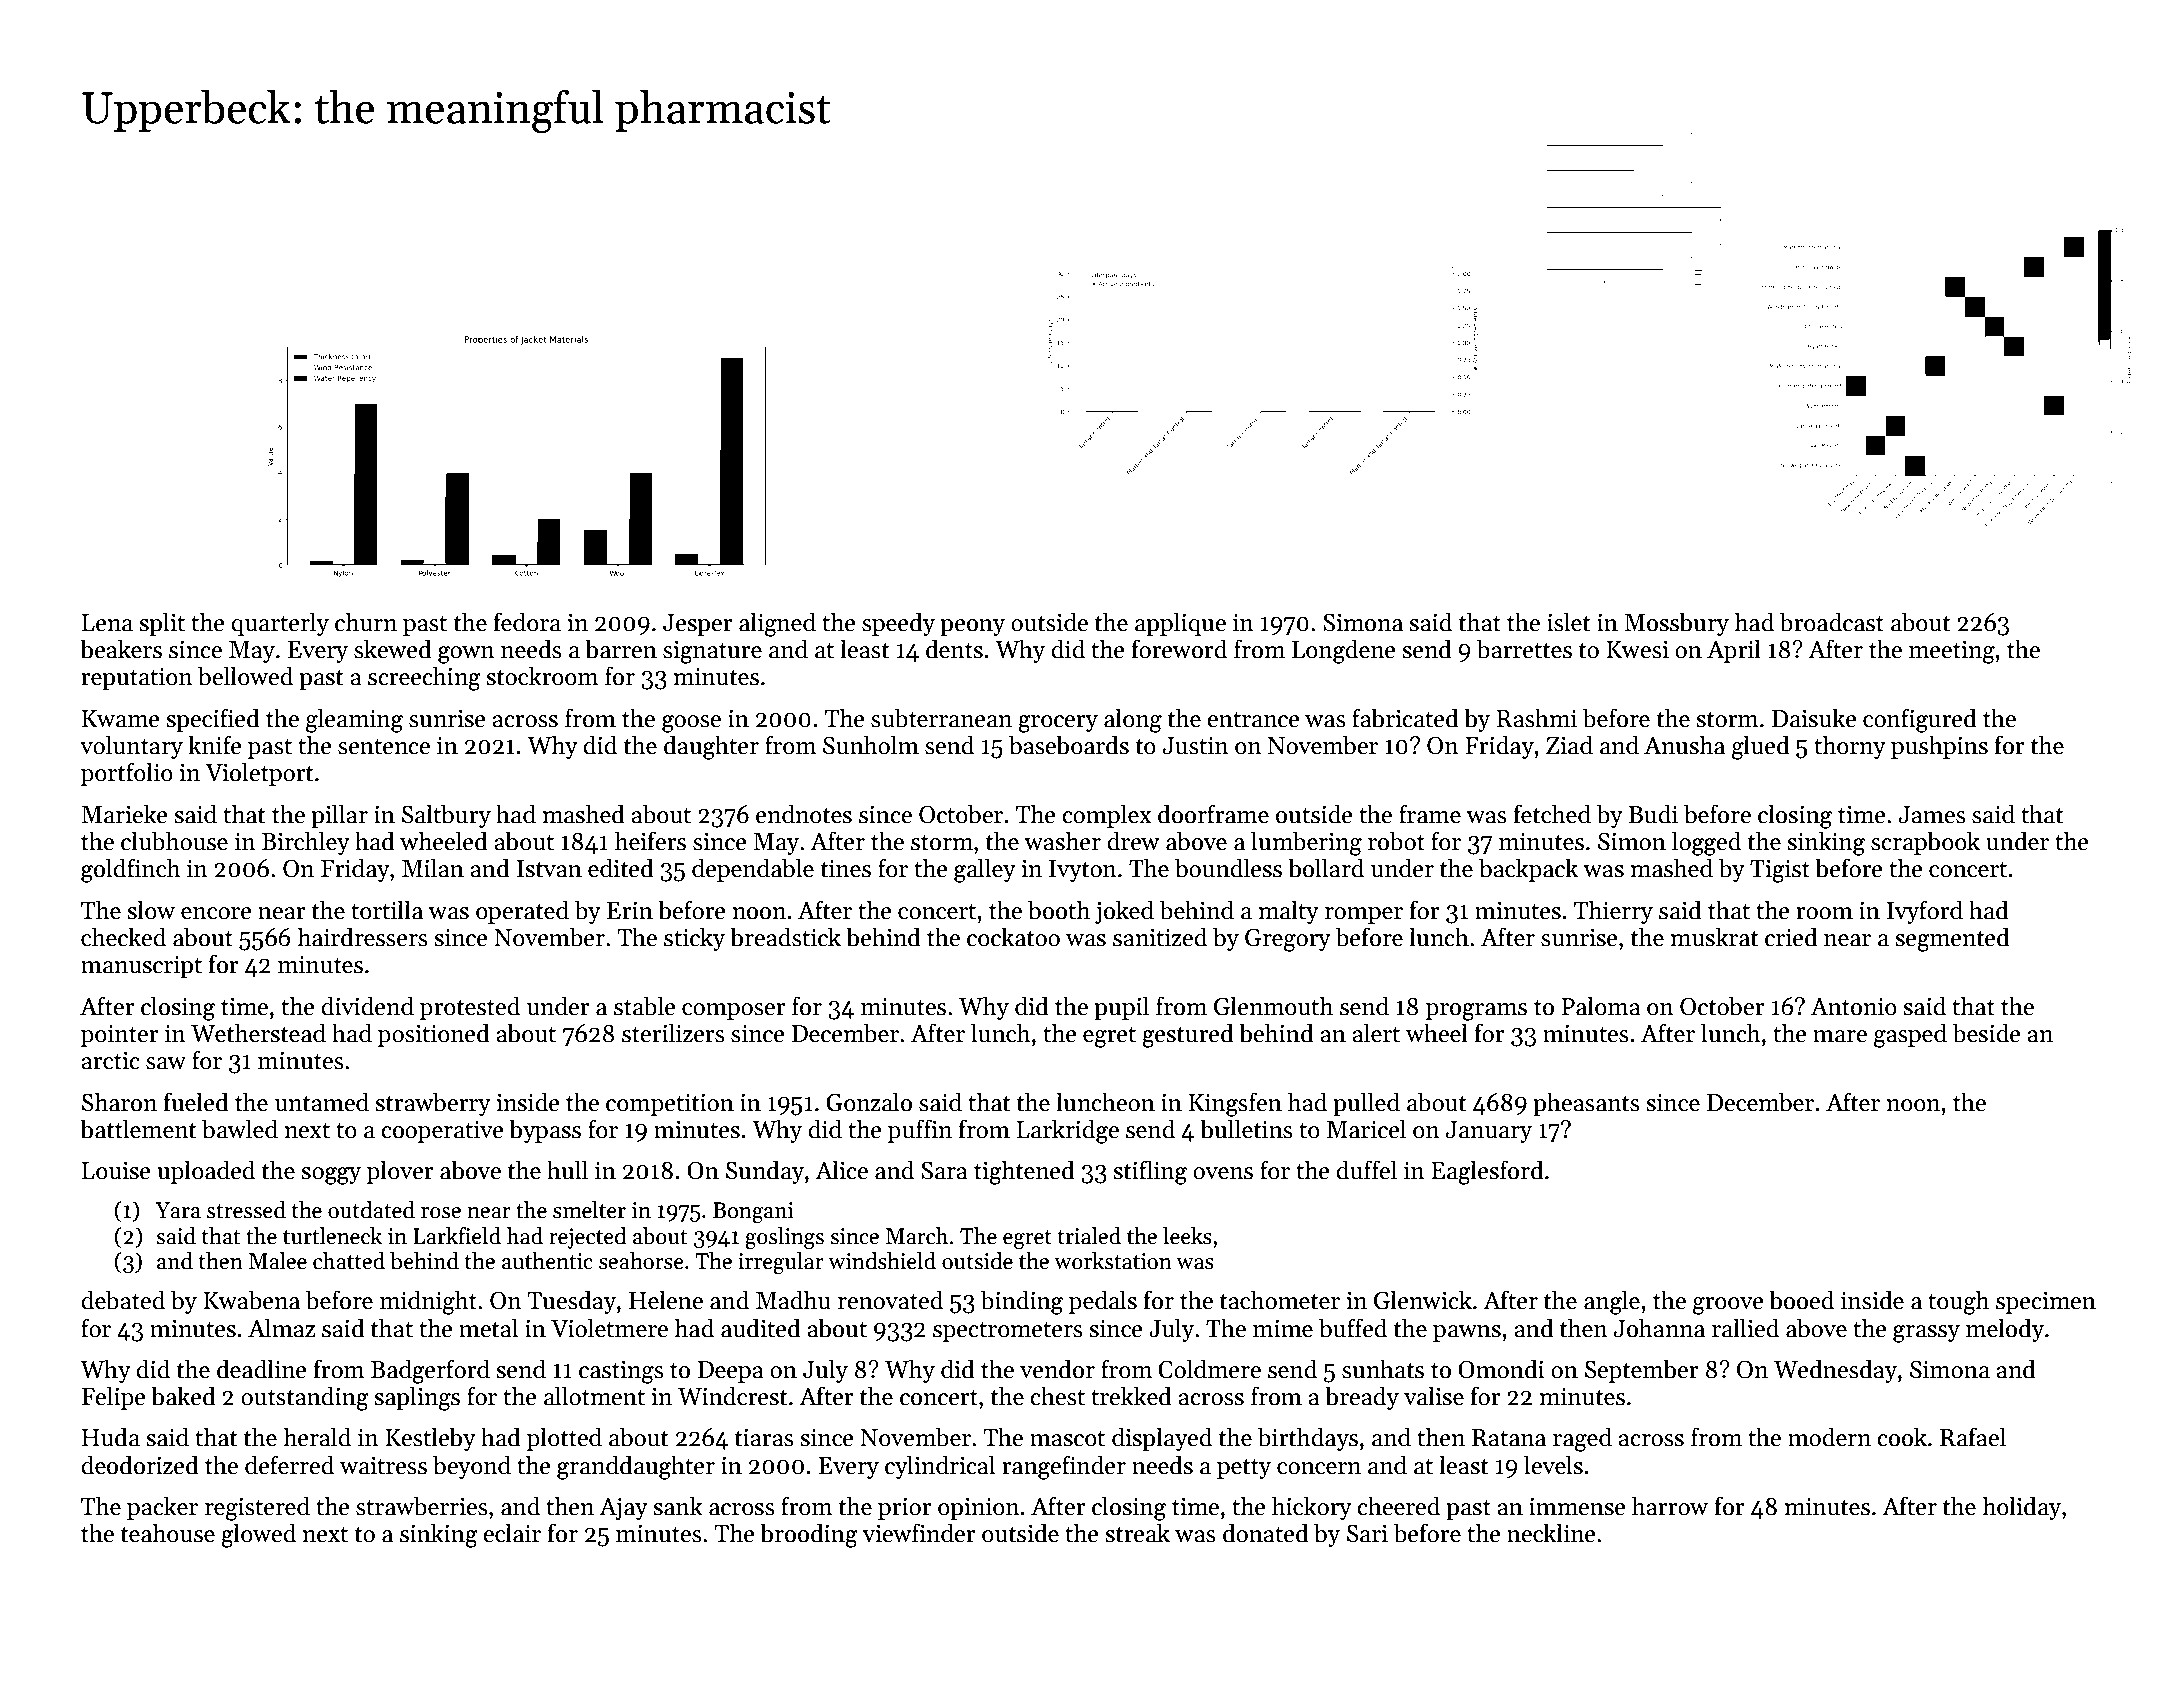 The height and width of the screenshot is (1683, 2178). Describe the element at coordinates (1188, 1035) in the screenshot. I see `gestured` at that location.
